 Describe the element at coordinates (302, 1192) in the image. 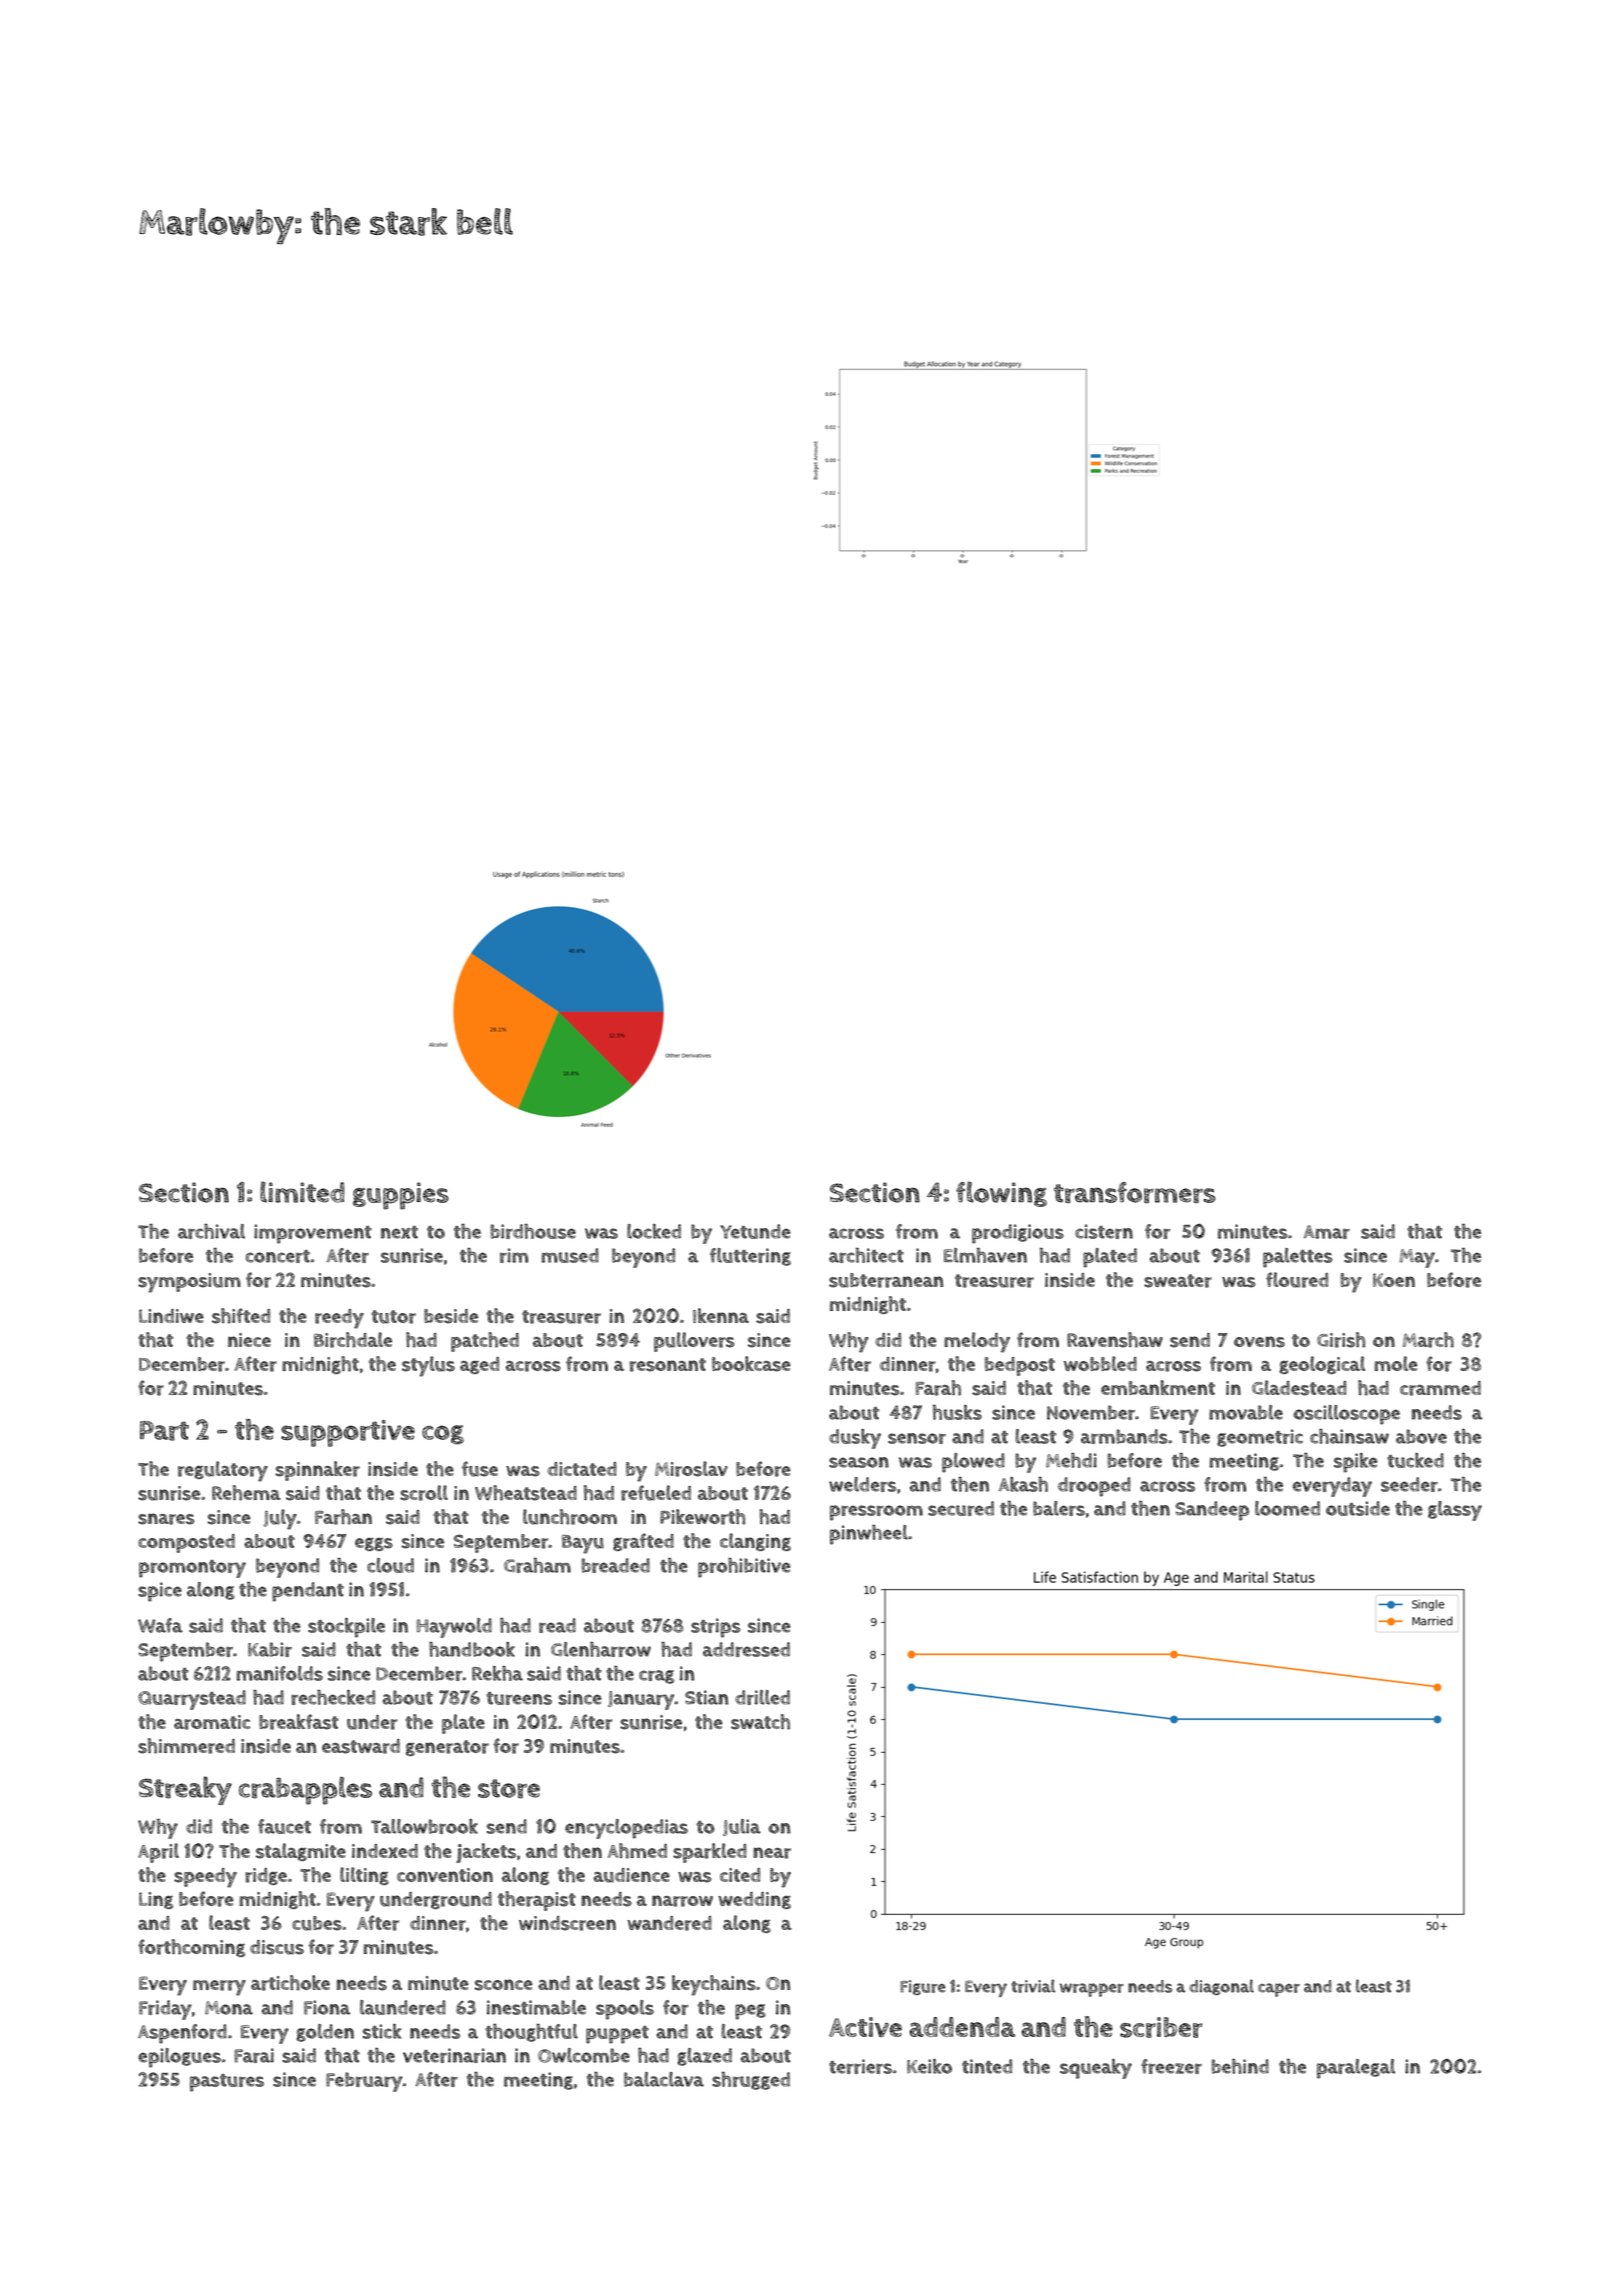

I see `limited` at that location.
